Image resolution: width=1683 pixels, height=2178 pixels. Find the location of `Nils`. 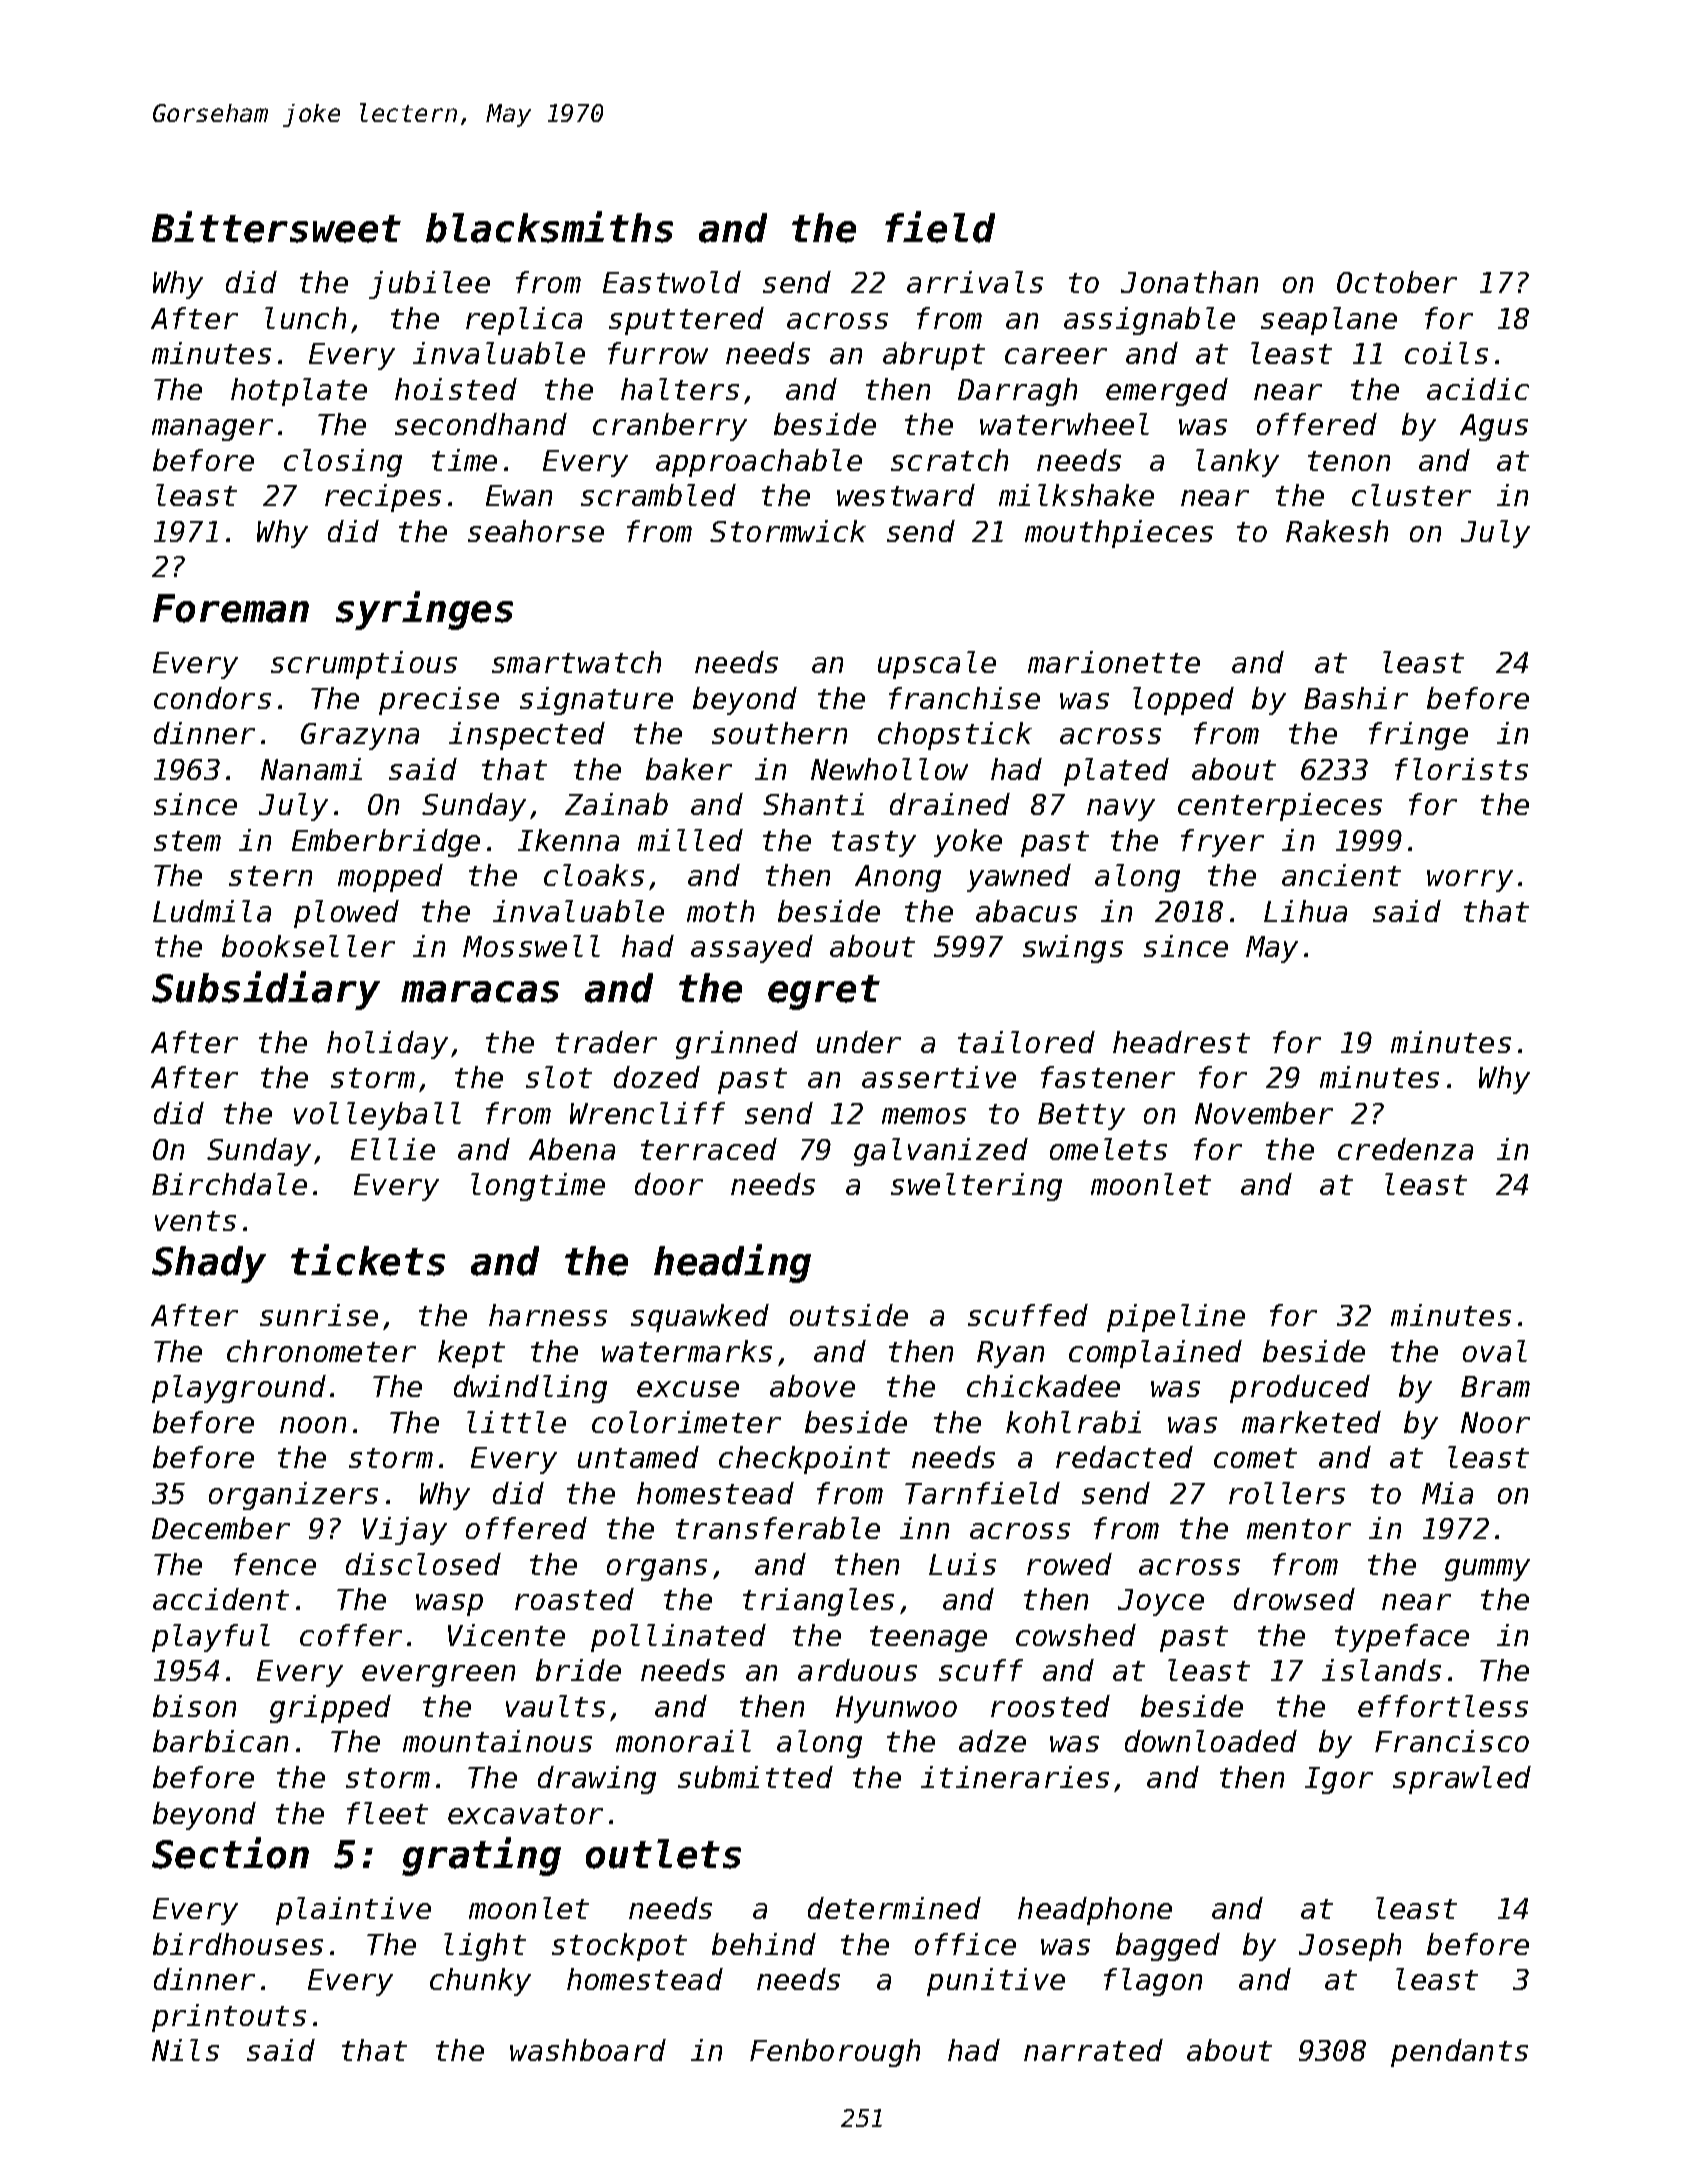

Nils is located at coordinates (185, 2050).
